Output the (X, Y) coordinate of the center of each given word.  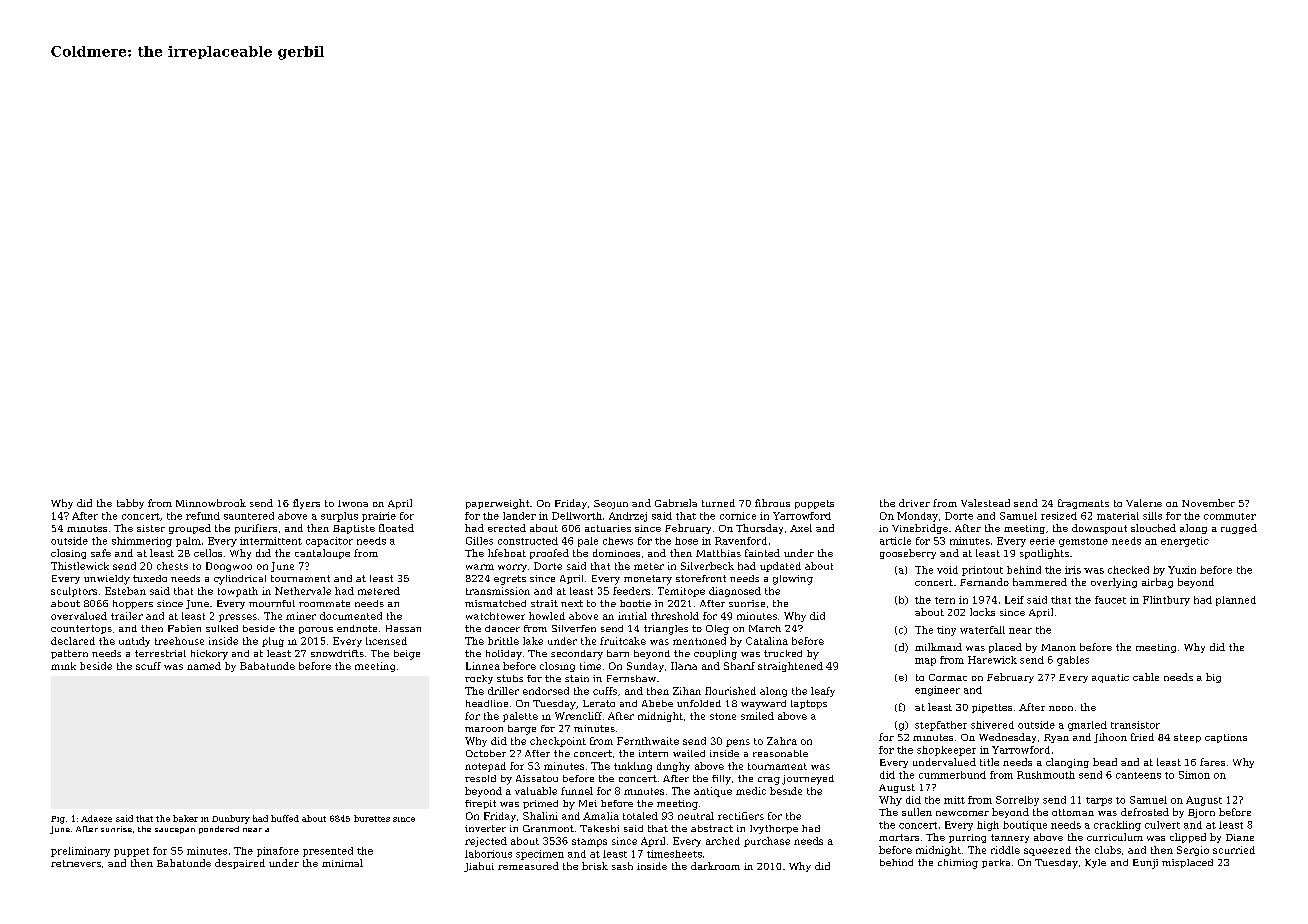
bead (1105, 762)
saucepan (175, 831)
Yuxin (1182, 570)
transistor (1135, 725)
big (1213, 678)
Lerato (599, 703)
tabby (130, 504)
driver (914, 503)
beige (407, 655)
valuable (536, 791)
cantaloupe (322, 554)
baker (185, 818)
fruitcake (623, 641)
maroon (484, 729)
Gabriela (676, 503)
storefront (701, 578)
